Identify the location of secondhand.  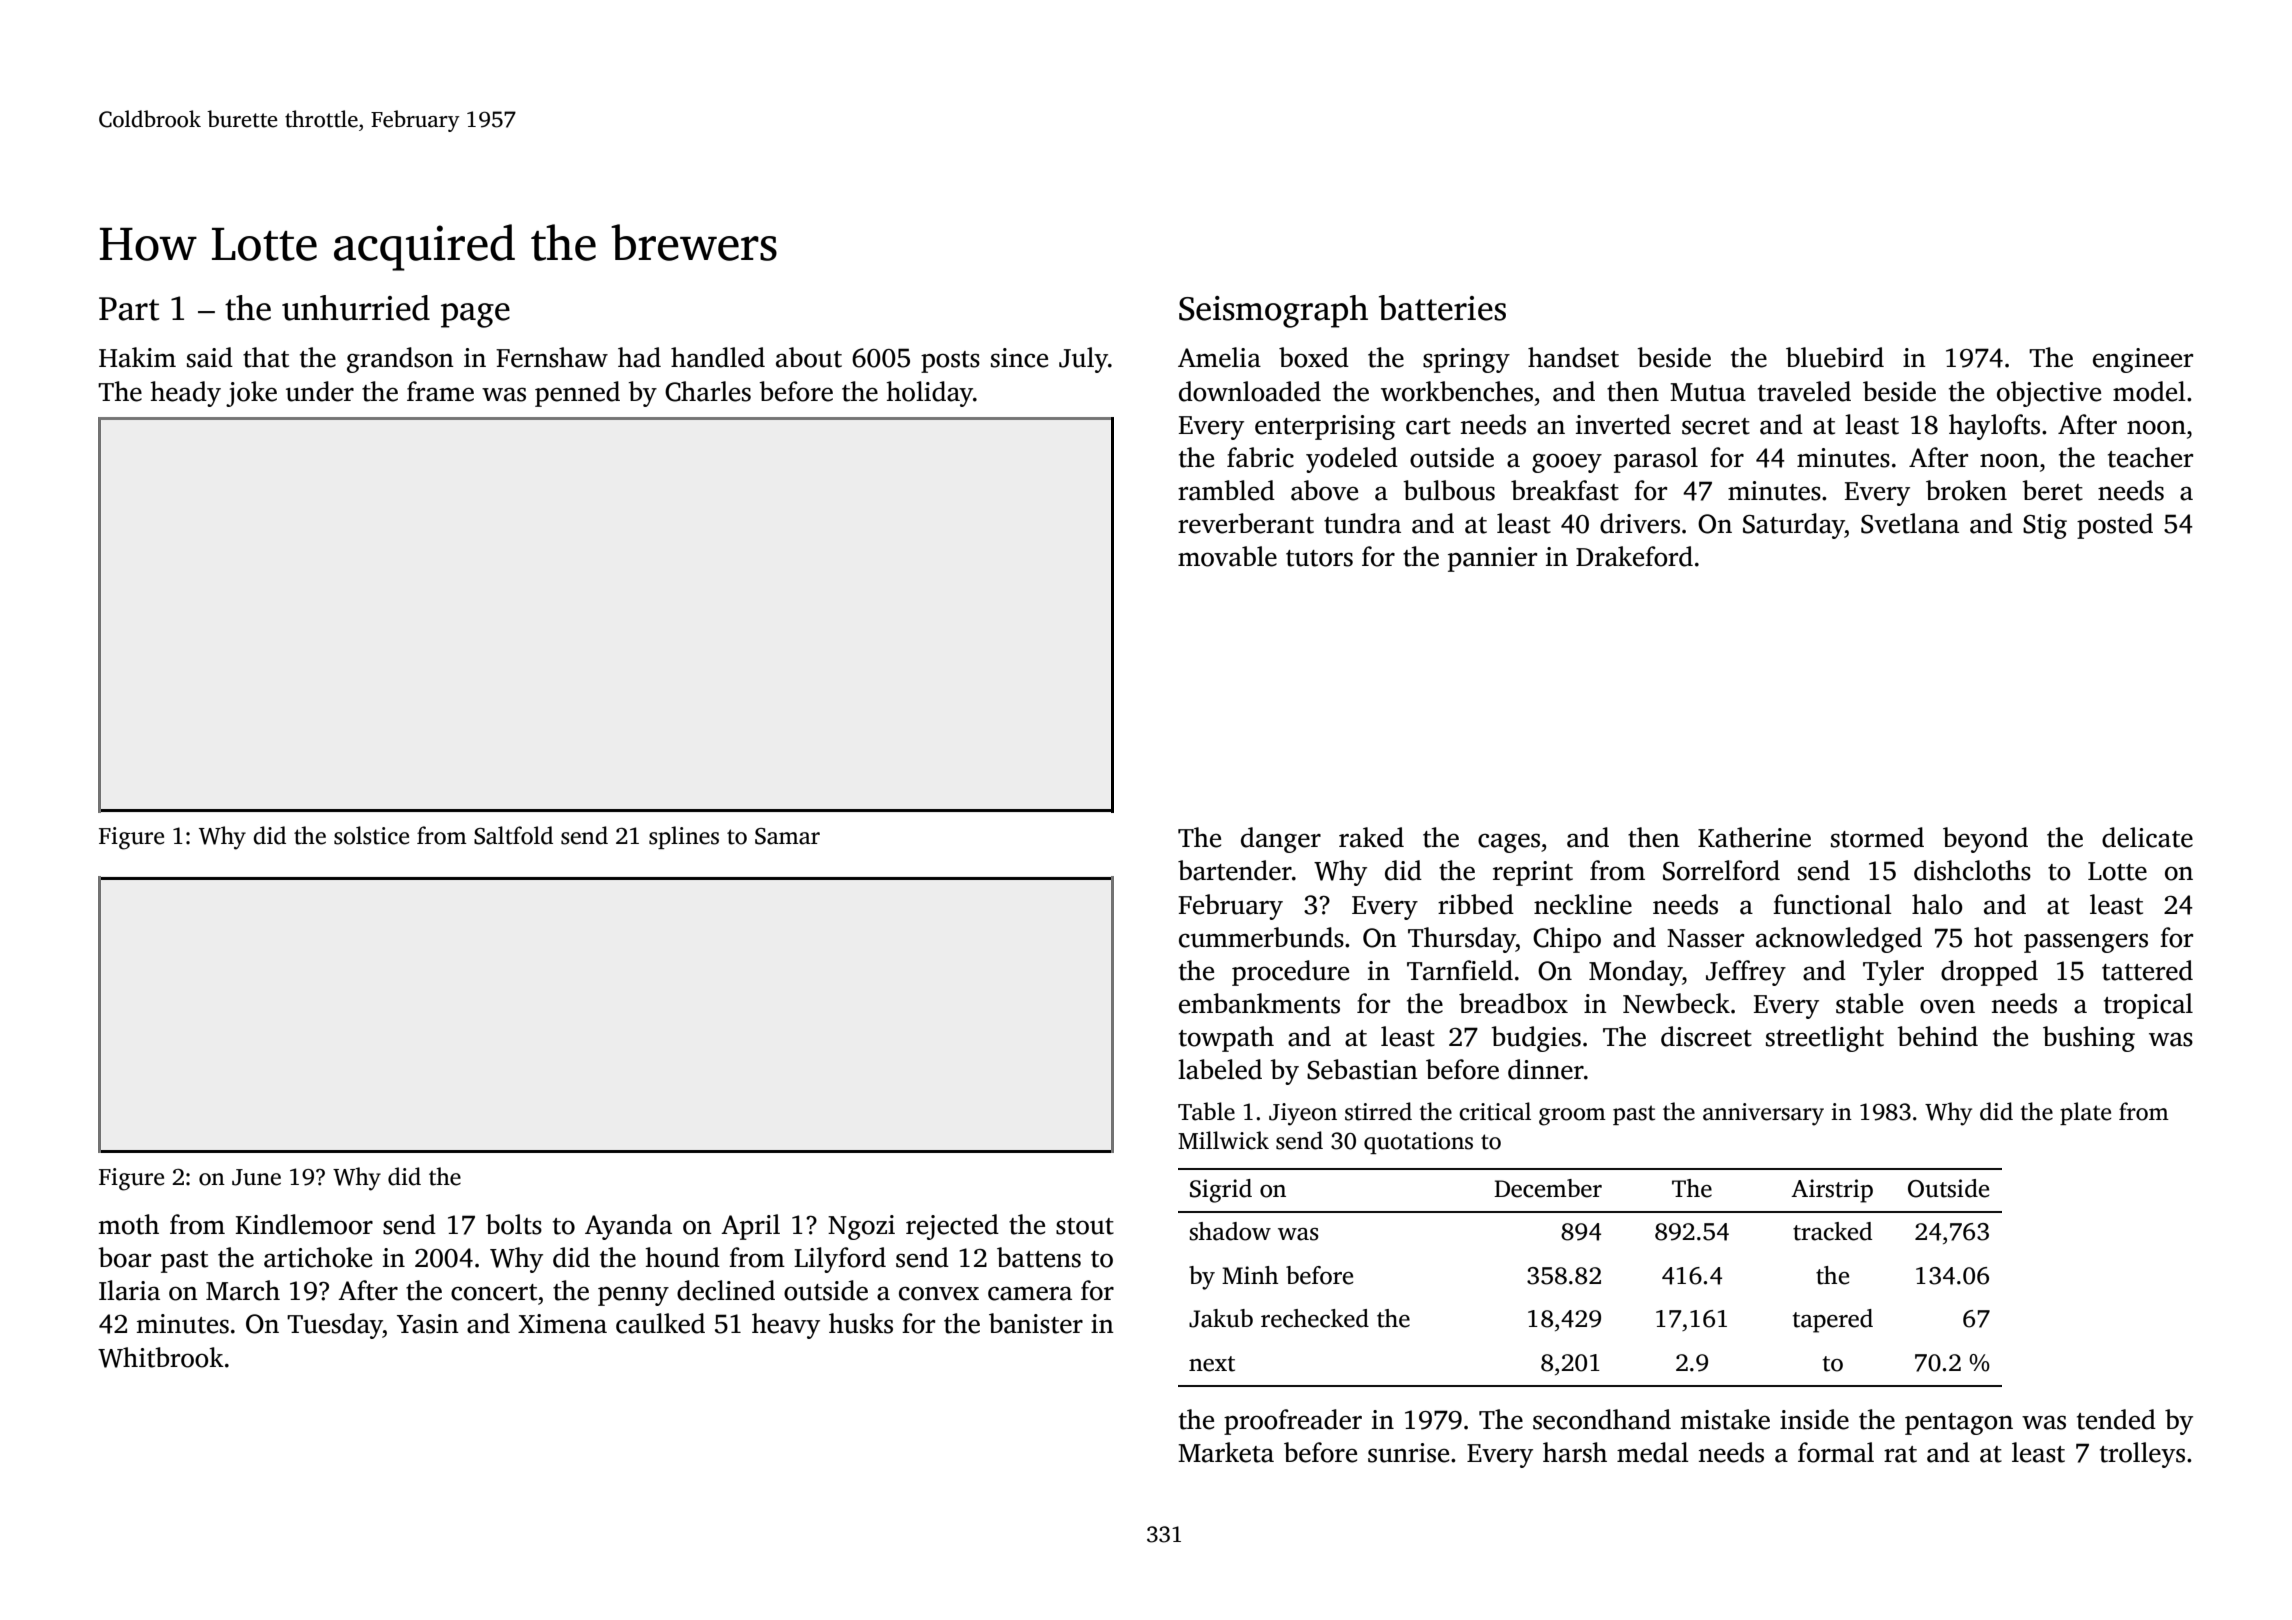
(1602, 1419).
